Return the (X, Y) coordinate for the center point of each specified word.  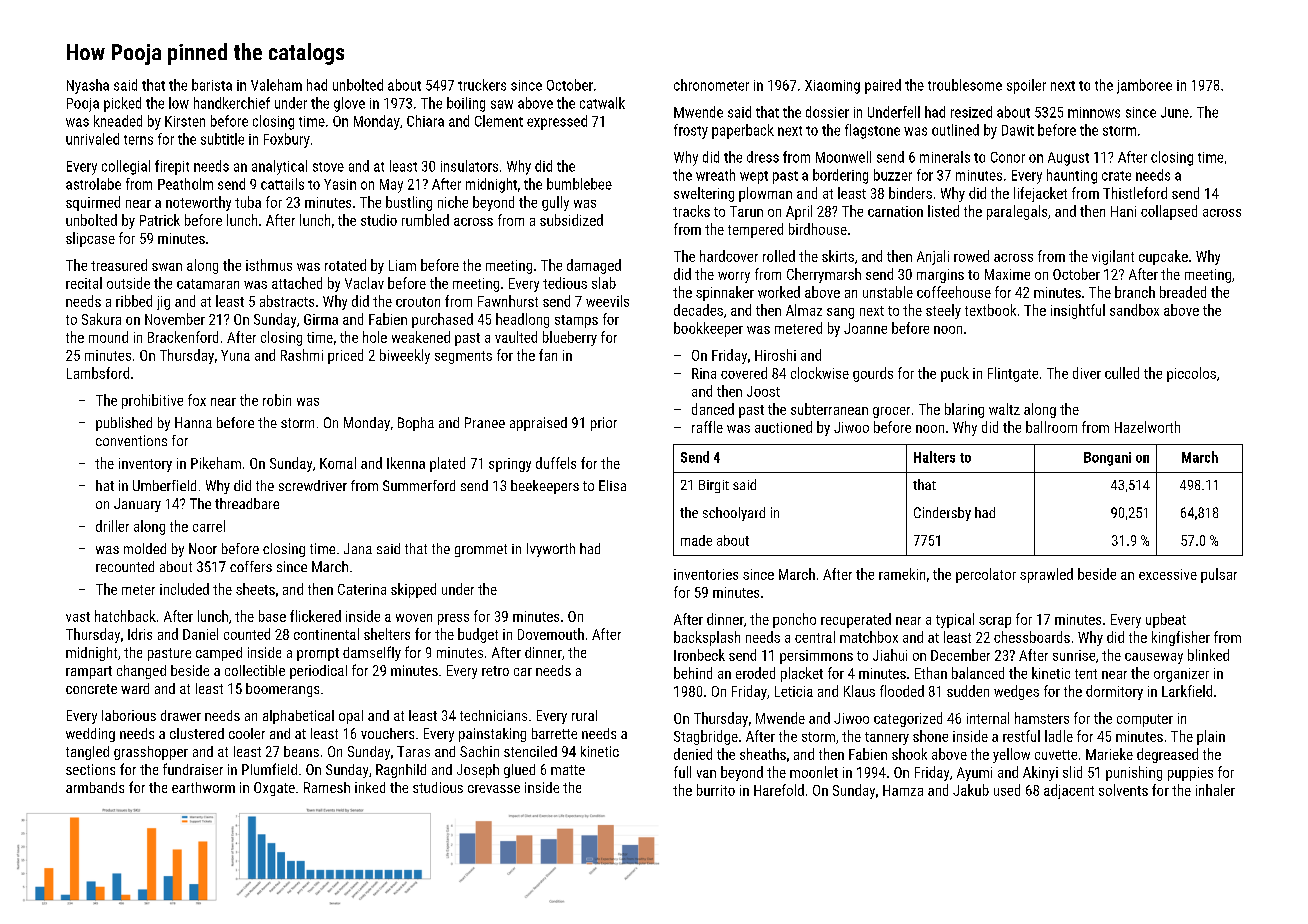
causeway (1154, 658)
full (682, 772)
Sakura (101, 319)
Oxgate (274, 789)
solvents (1123, 790)
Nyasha (88, 86)
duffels (556, 463)
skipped (413, 590)
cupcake (1163, 257)
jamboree (1144, 86)
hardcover (729, 256)
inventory (145, 465)
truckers (482, 85)
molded (145, 548)
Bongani (1107, 459)
